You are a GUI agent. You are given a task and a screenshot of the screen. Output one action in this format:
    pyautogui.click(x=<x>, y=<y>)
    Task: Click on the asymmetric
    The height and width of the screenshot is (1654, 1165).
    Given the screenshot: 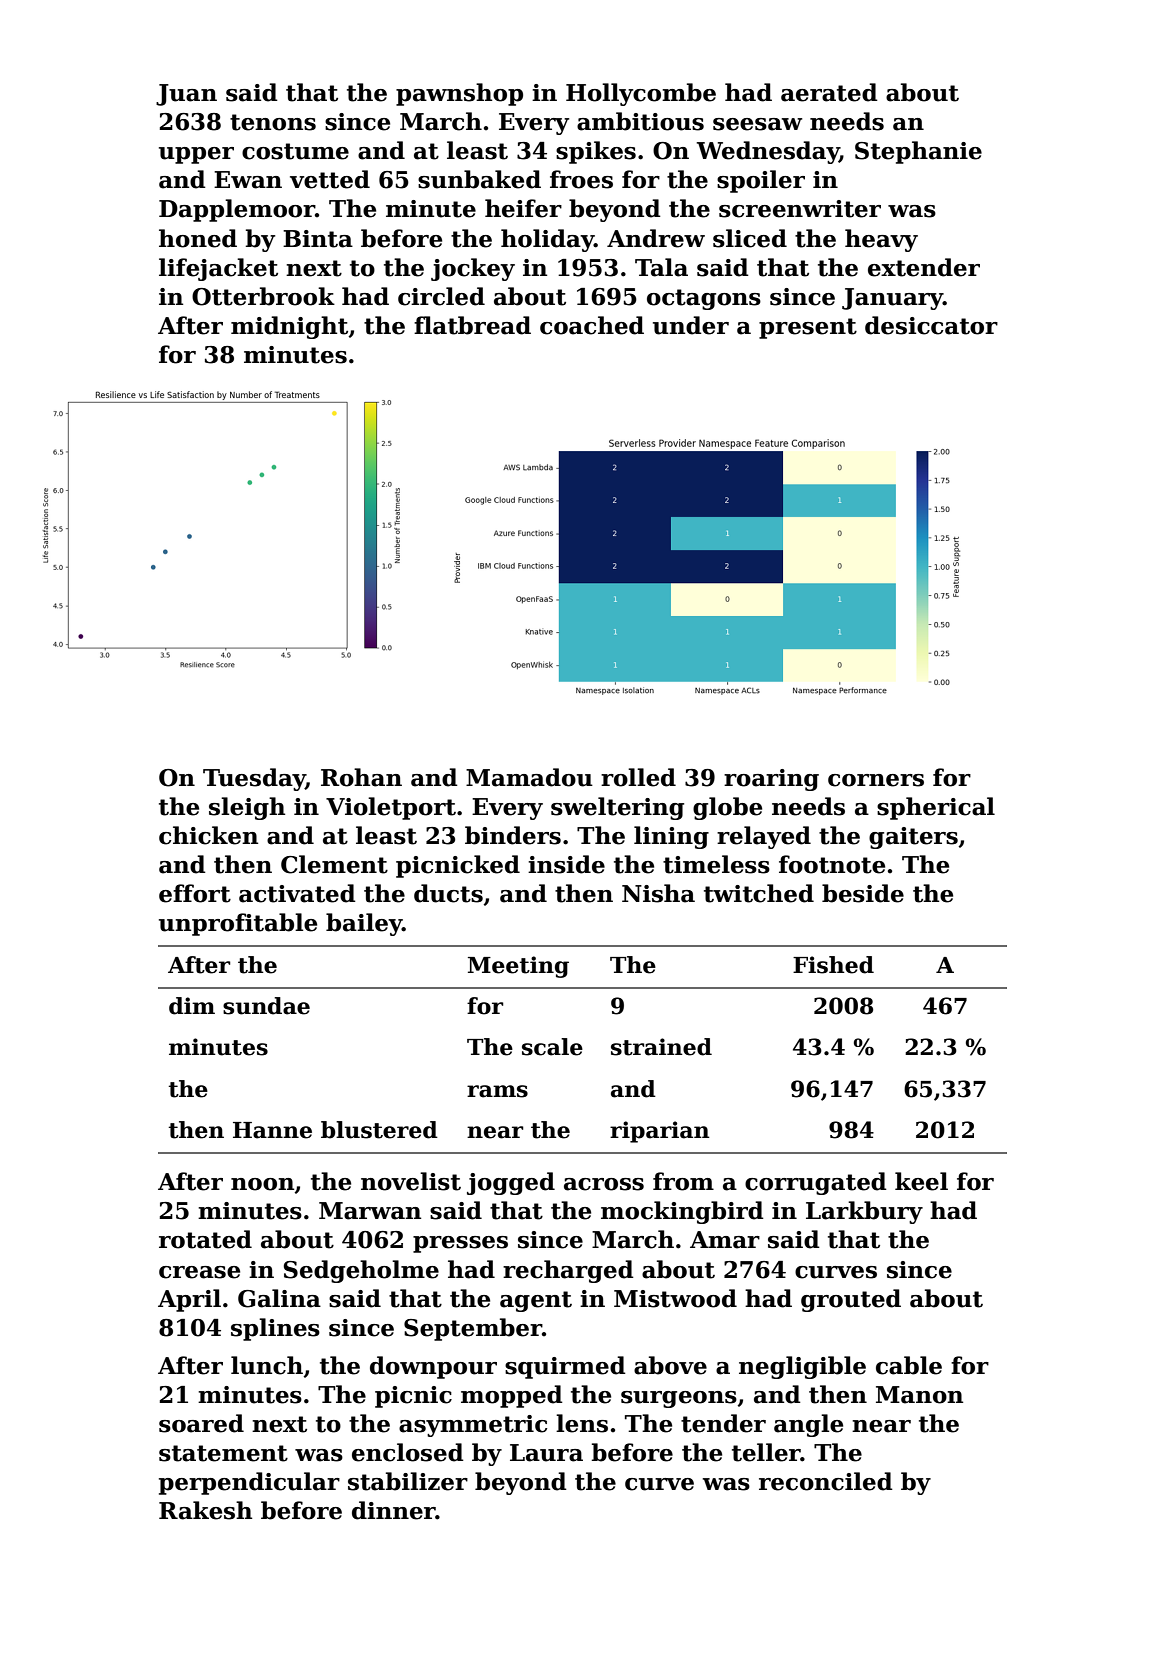 What is the action you would take?
    pyautogui.click(x=473, y=1426)
